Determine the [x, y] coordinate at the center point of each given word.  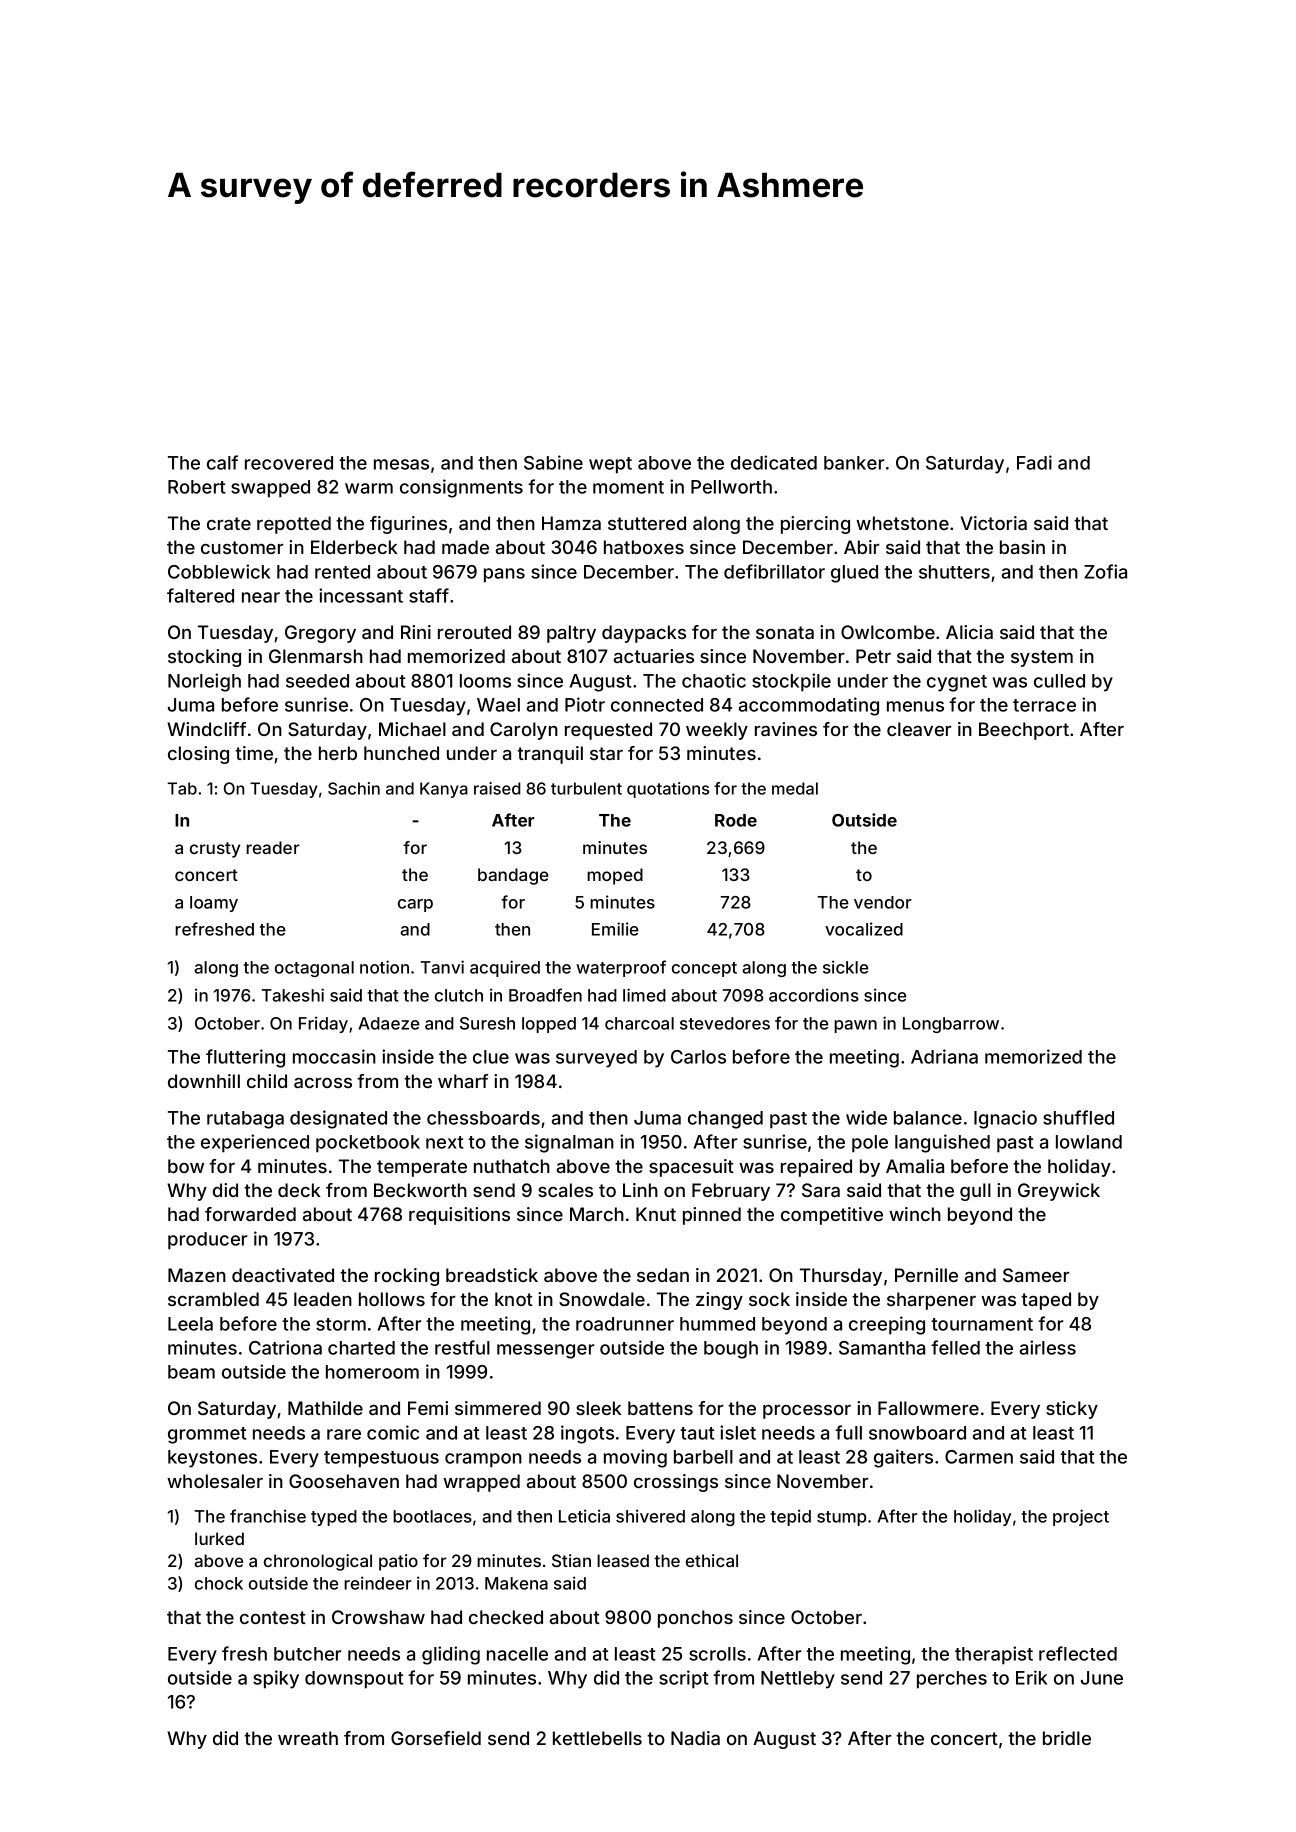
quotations [668, 790]
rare [344, 1434]
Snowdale [602, 1299]
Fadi [1034, 462]
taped [1046, 1301]
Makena [516, 1583]
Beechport [1024, 731]
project [1081, 1517]
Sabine [553, 462]
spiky [276, 1679]
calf [222, 462]
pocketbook [368, 1144]
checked [506, 1617]
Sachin [354, 788]
